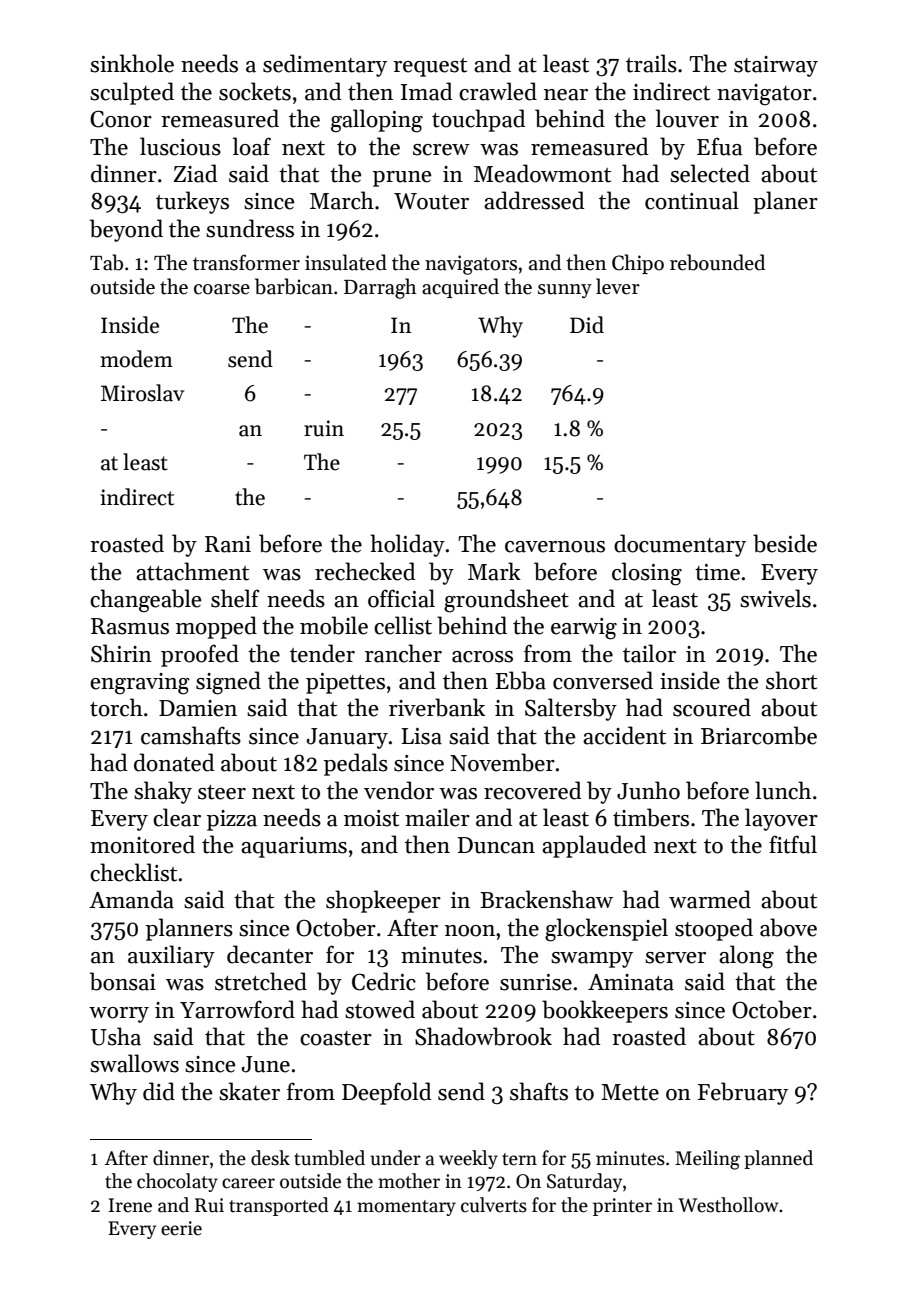 Image resolution: width=908 pixels, height=1316 pixels. I want to click on steer, so click(222, 792).
